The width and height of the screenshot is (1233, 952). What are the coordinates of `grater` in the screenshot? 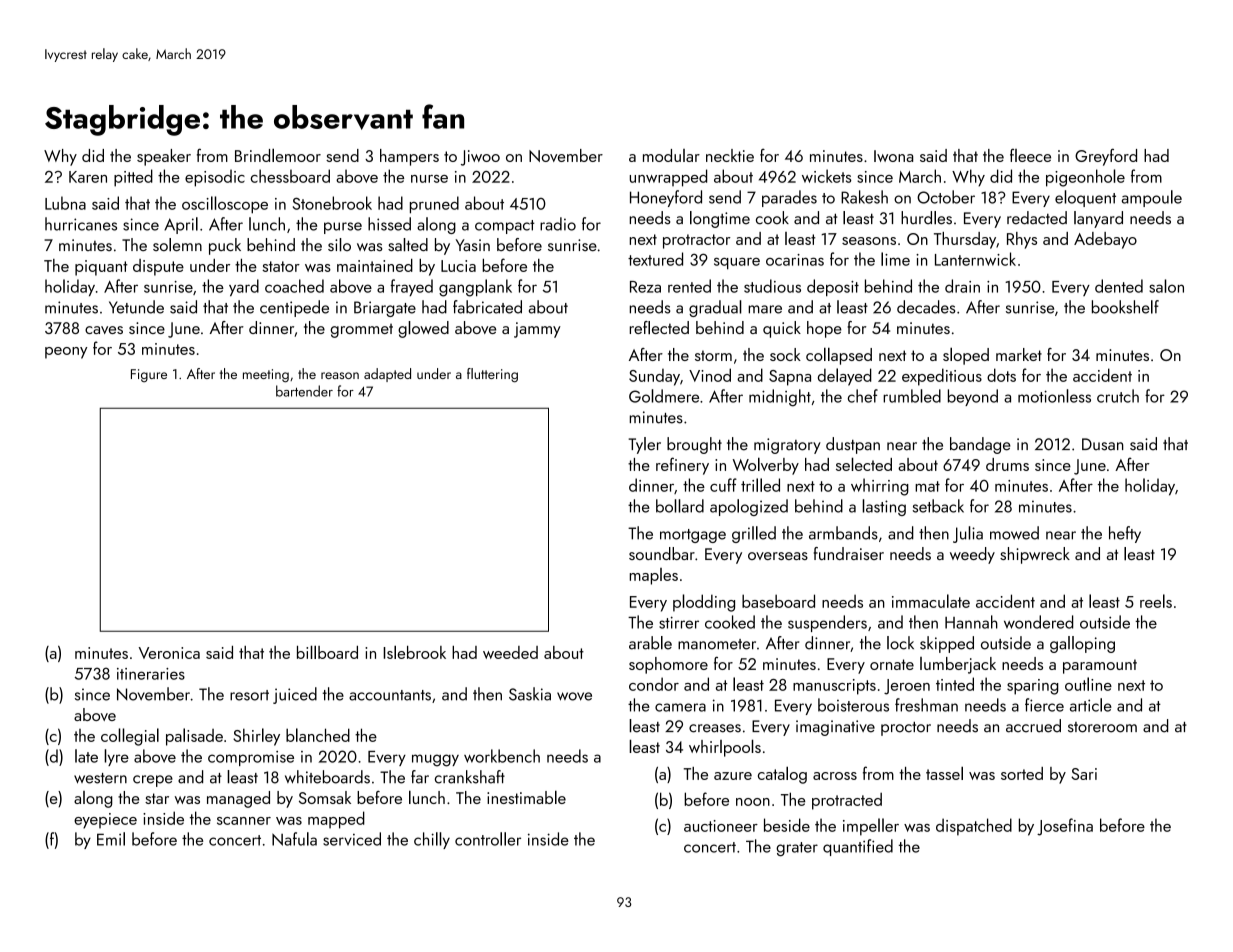 It's located at (797, 849).
